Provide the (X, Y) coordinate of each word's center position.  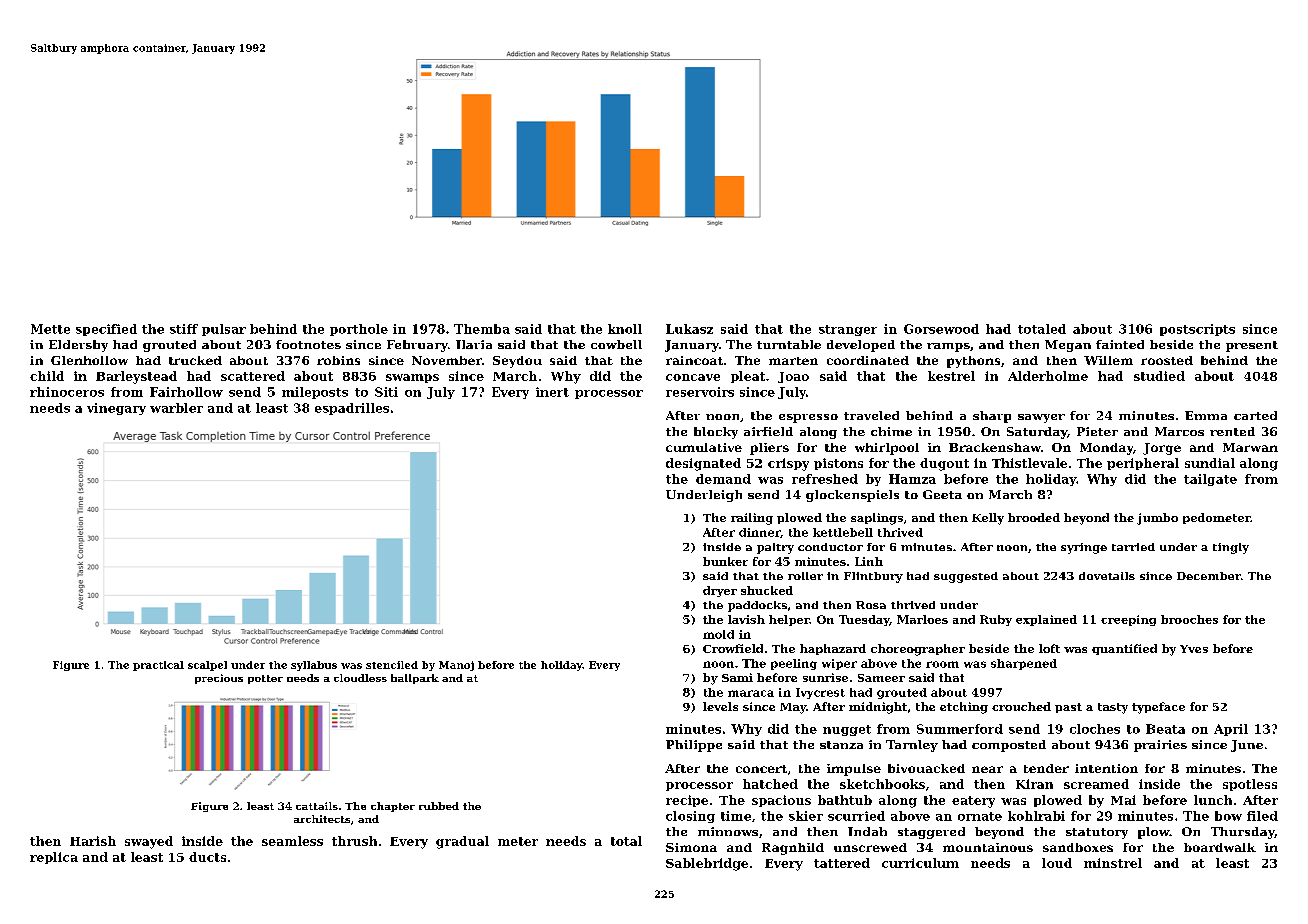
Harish (93, 841)
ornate (980, 816)
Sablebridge (707, 864)
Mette (50, 329)
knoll (625, 329)
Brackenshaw (995, 447)
